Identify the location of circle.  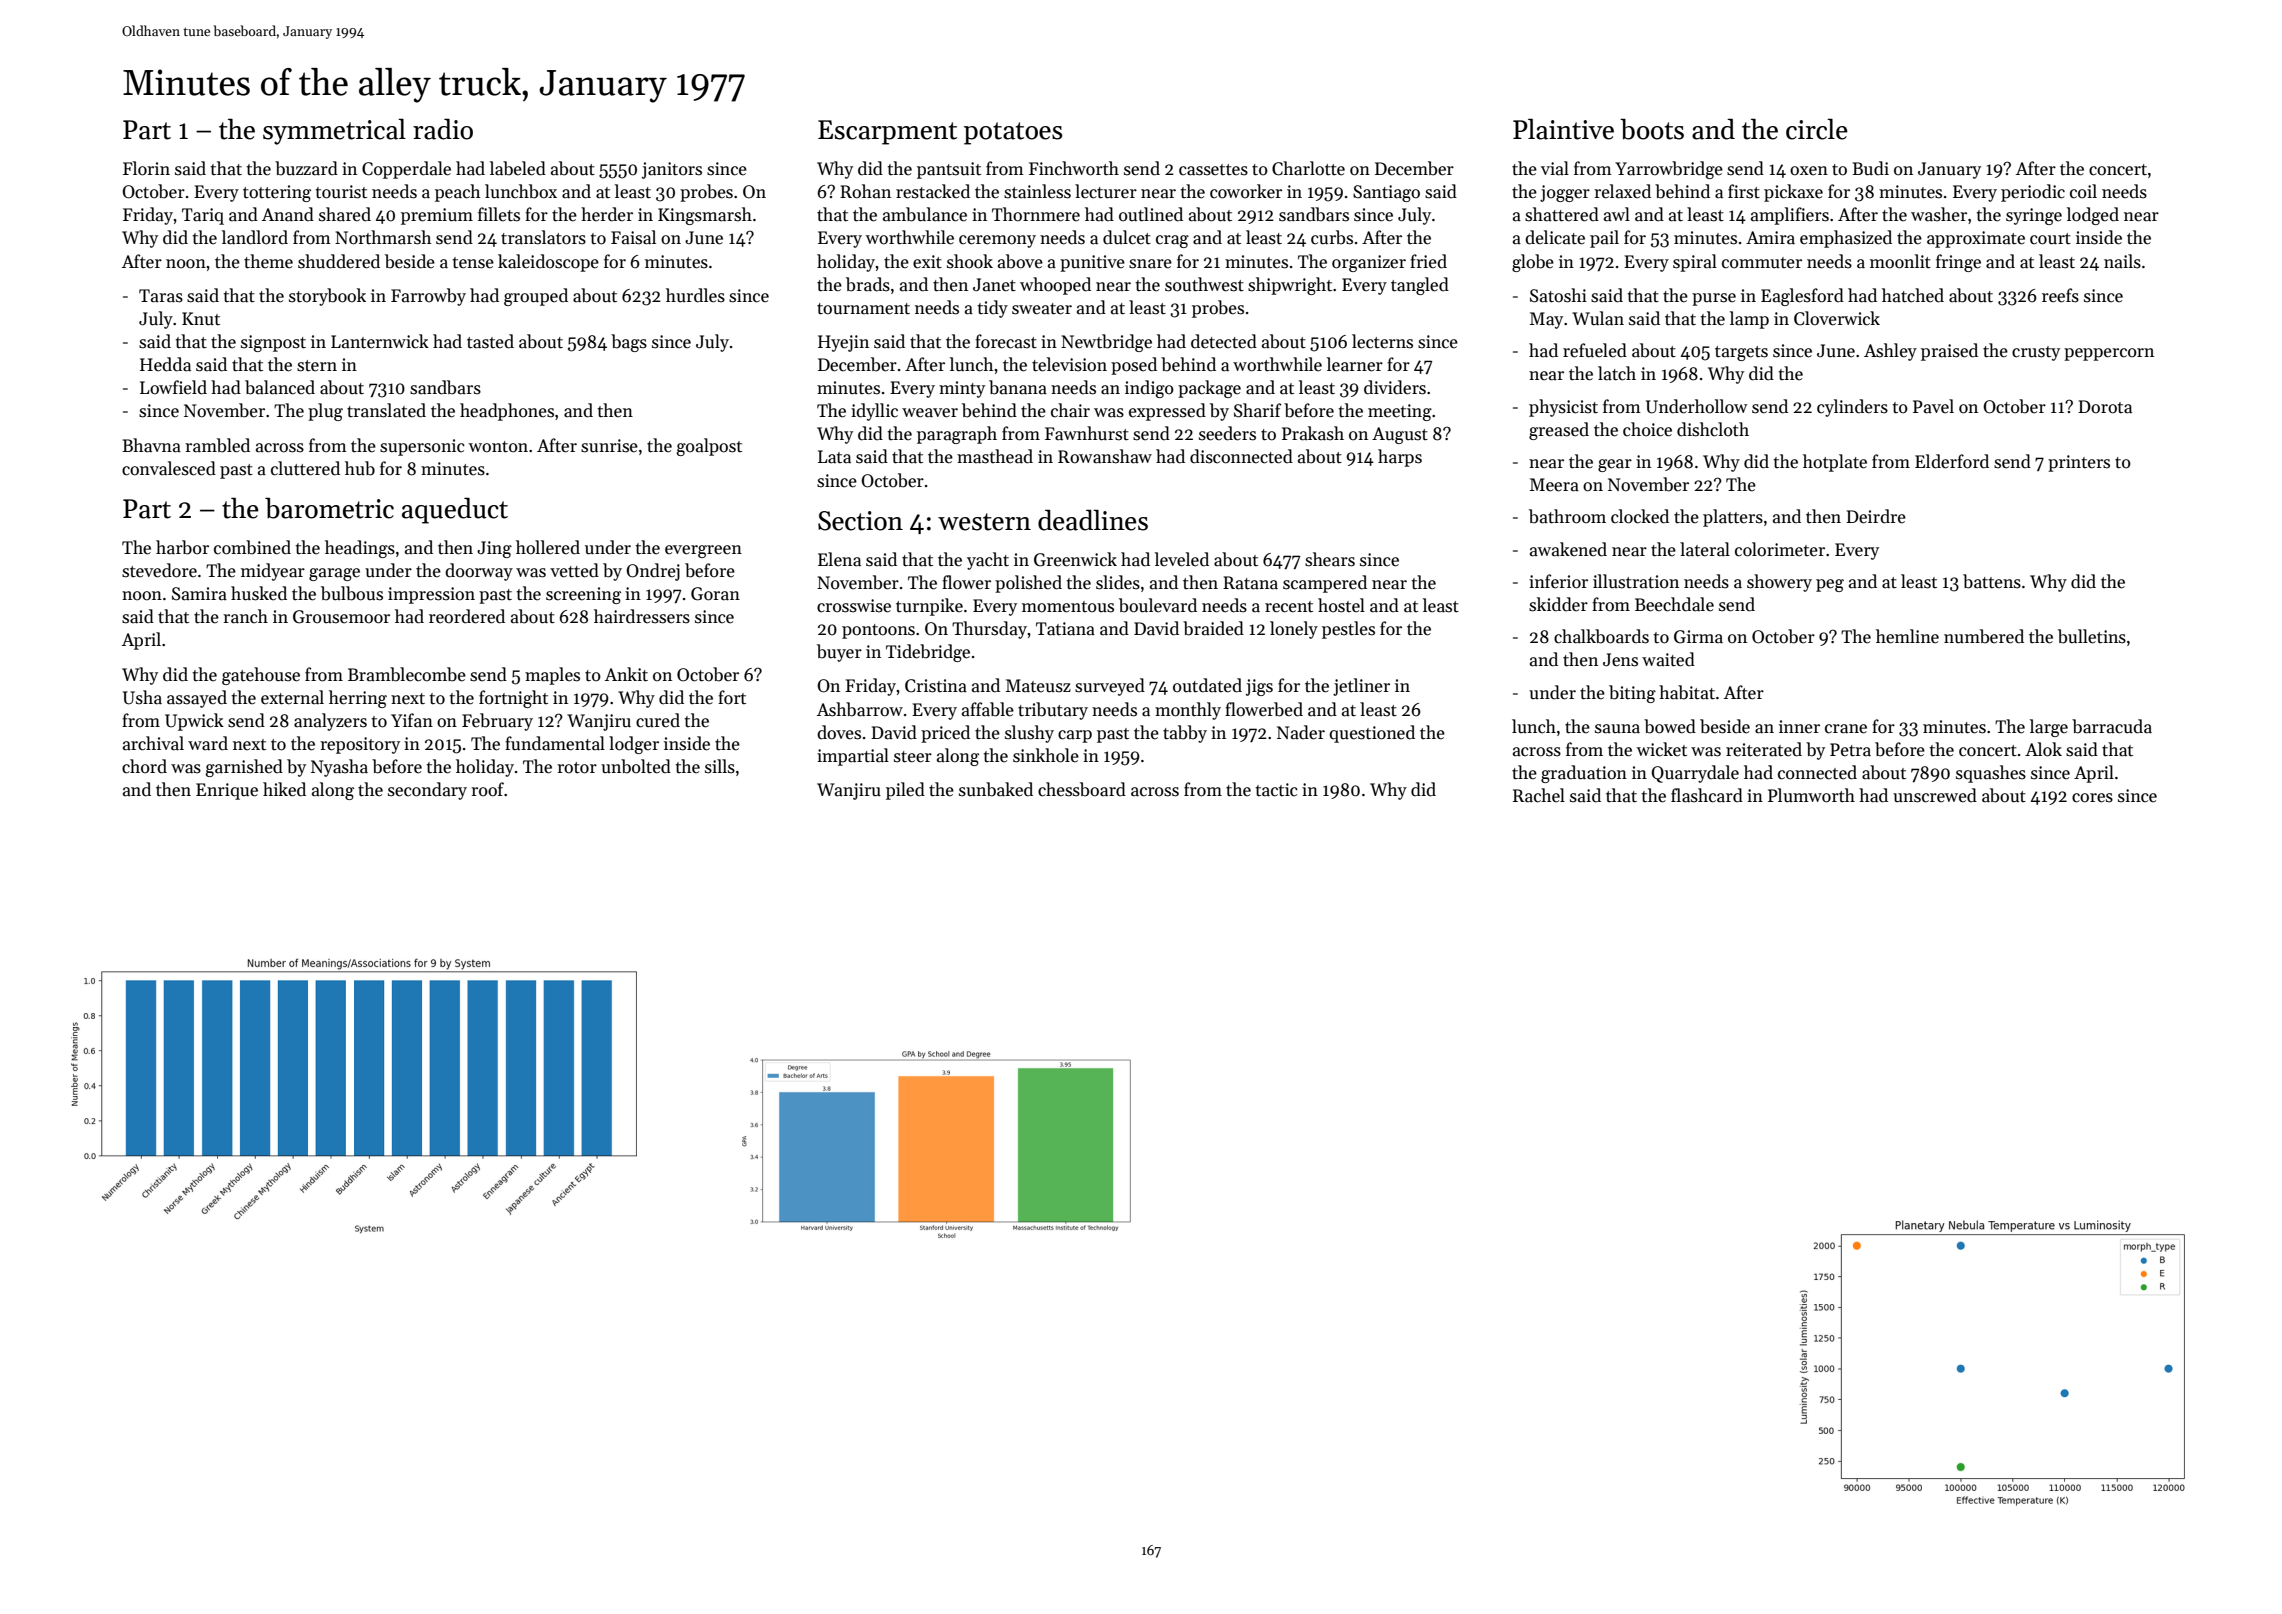
(1817, 129).
